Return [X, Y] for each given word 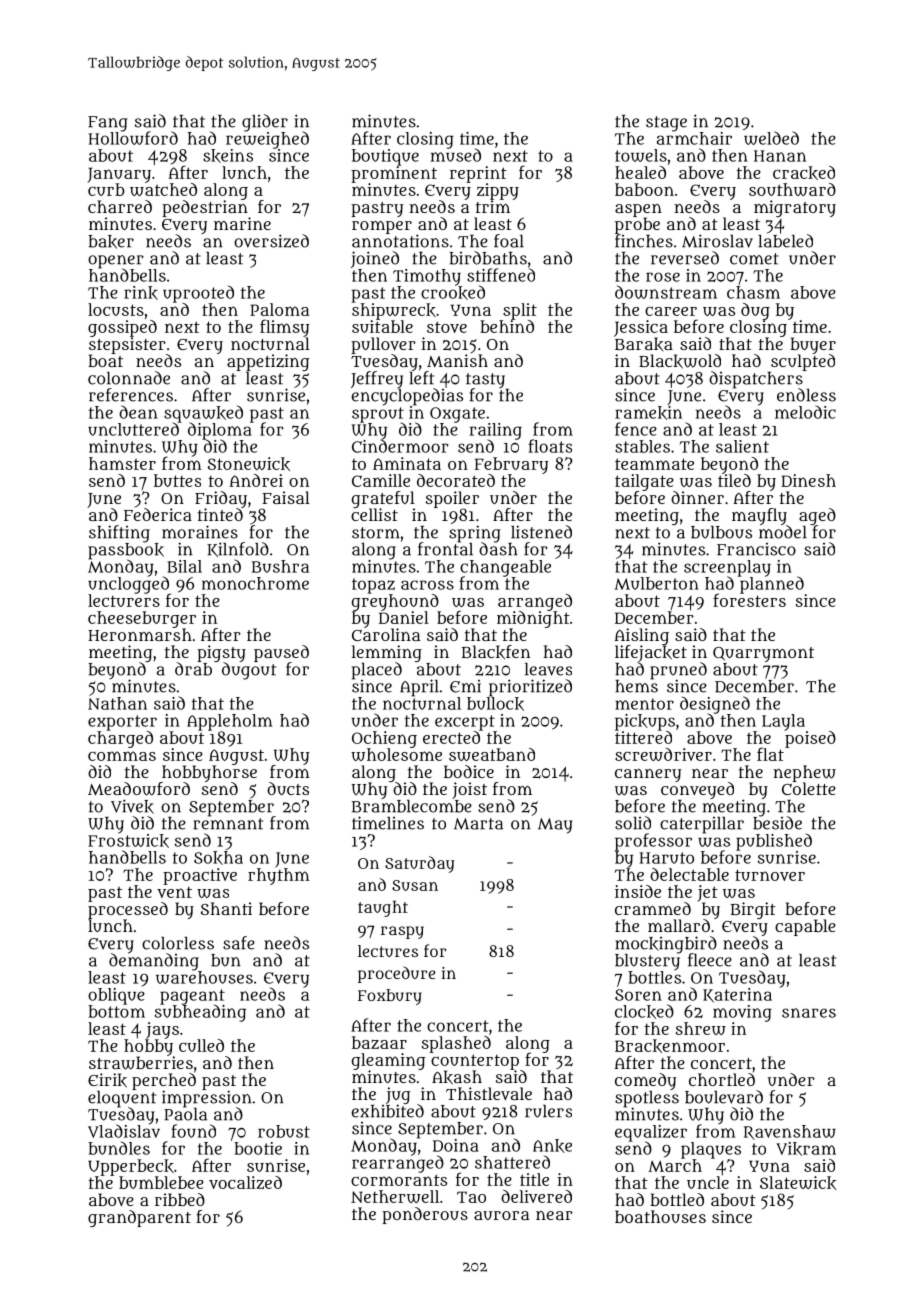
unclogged [129, 585]
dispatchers [756, 379]
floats [550, 446]
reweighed [267, 140]
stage [666, 124]
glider [265, 123]
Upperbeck [131, 1167]
